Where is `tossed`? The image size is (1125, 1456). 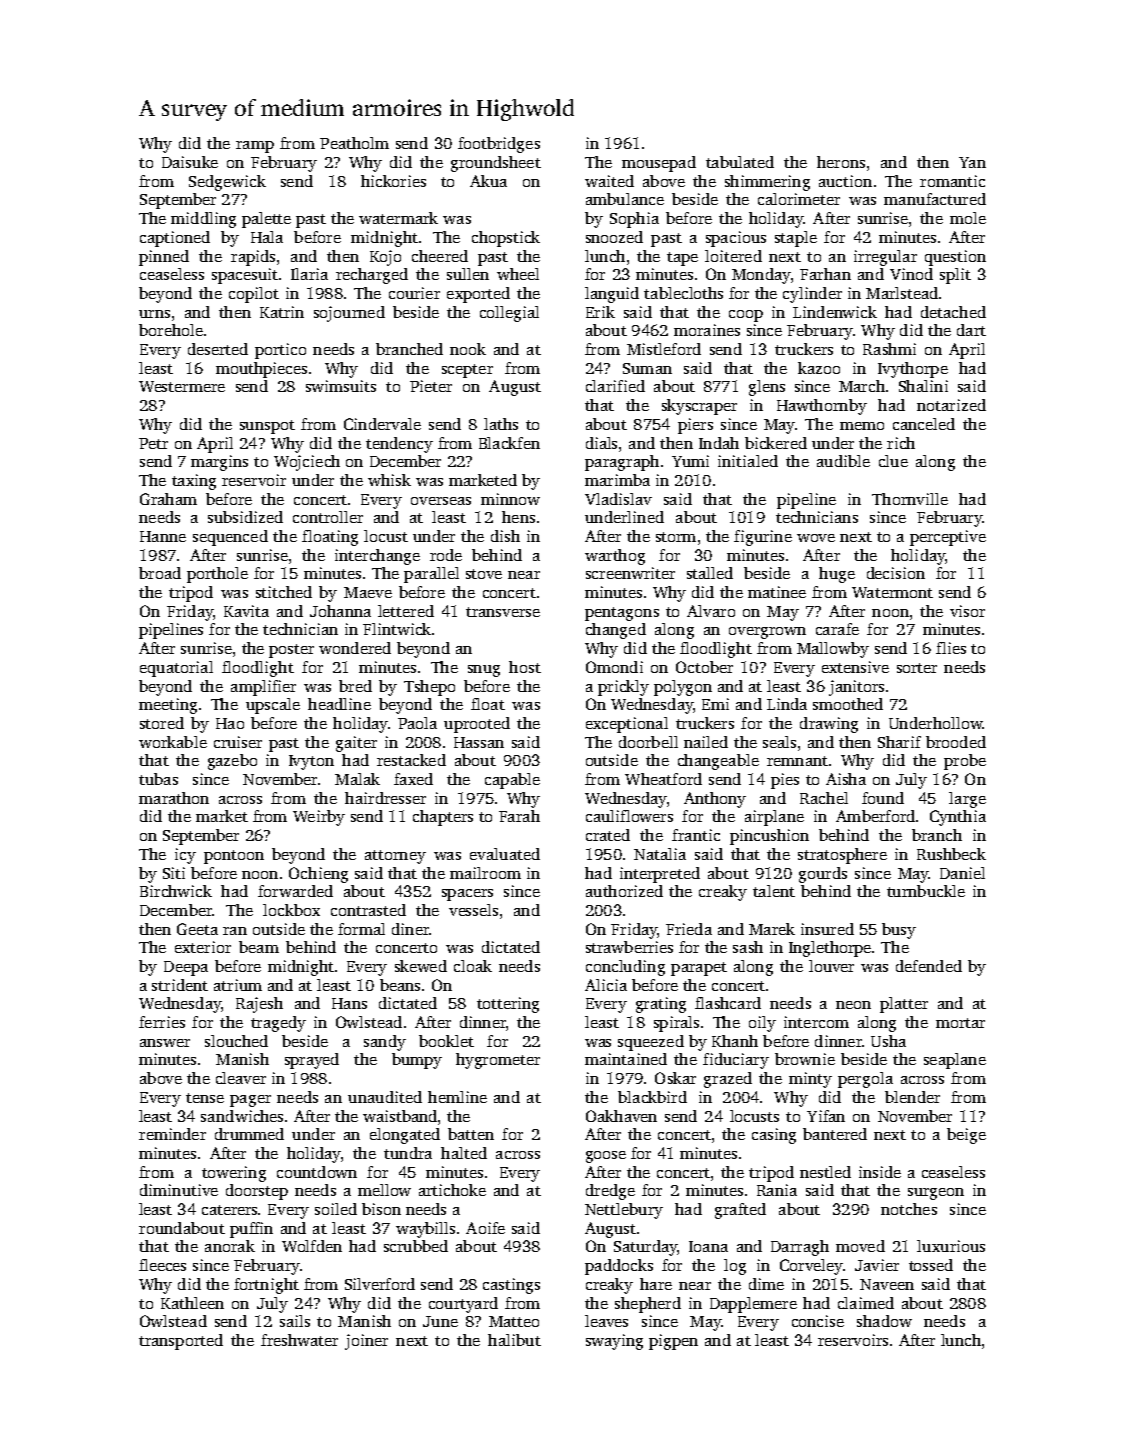
tossed is located at coordinates (931, 1265).
